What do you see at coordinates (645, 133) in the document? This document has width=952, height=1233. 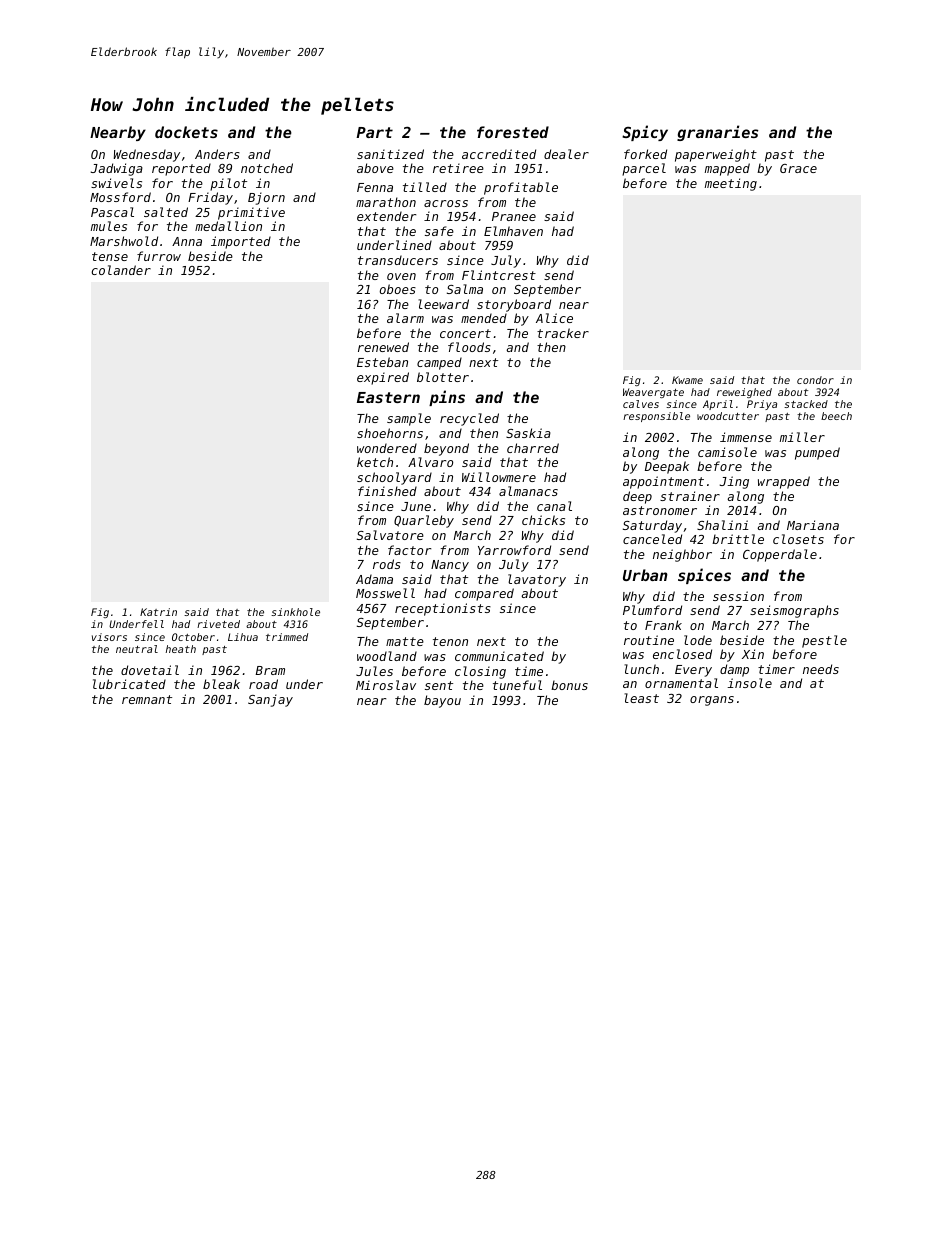 I see `Spicy` at bounding box center [645, 133].
